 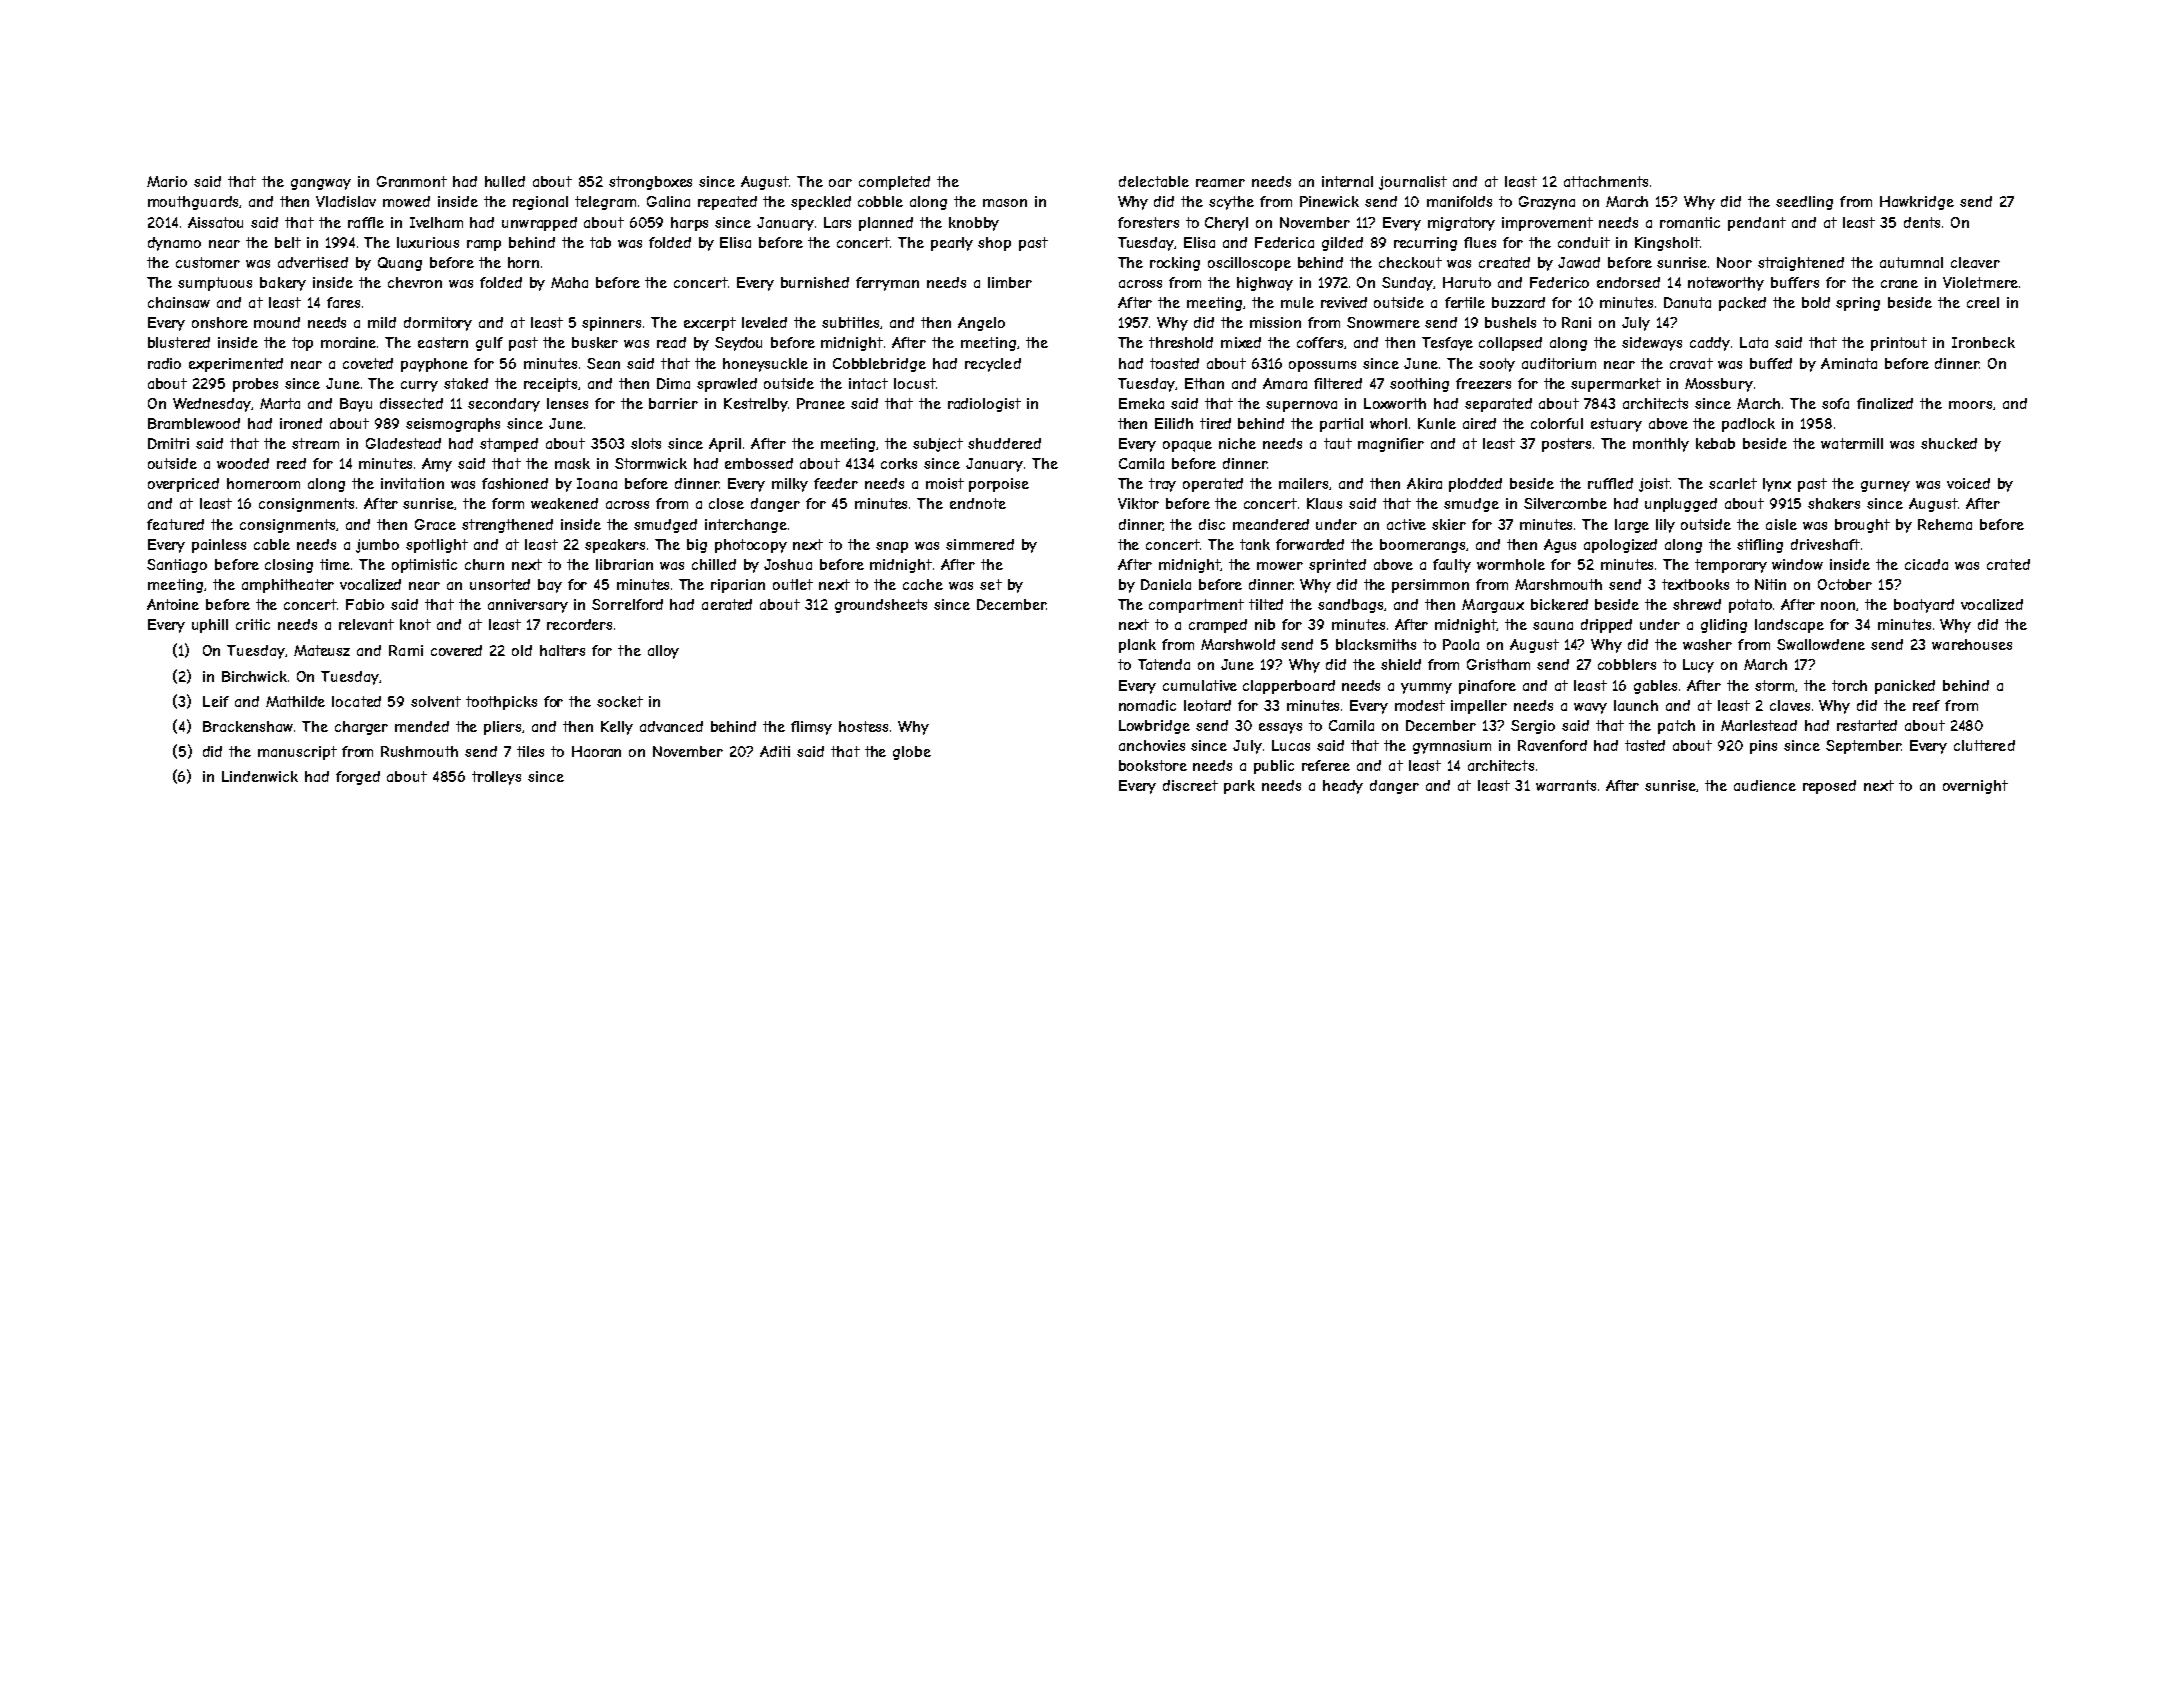 What do you see at coordinates (210, 626) in the image?
I see `uphill` at bounding box center [210, 626].
